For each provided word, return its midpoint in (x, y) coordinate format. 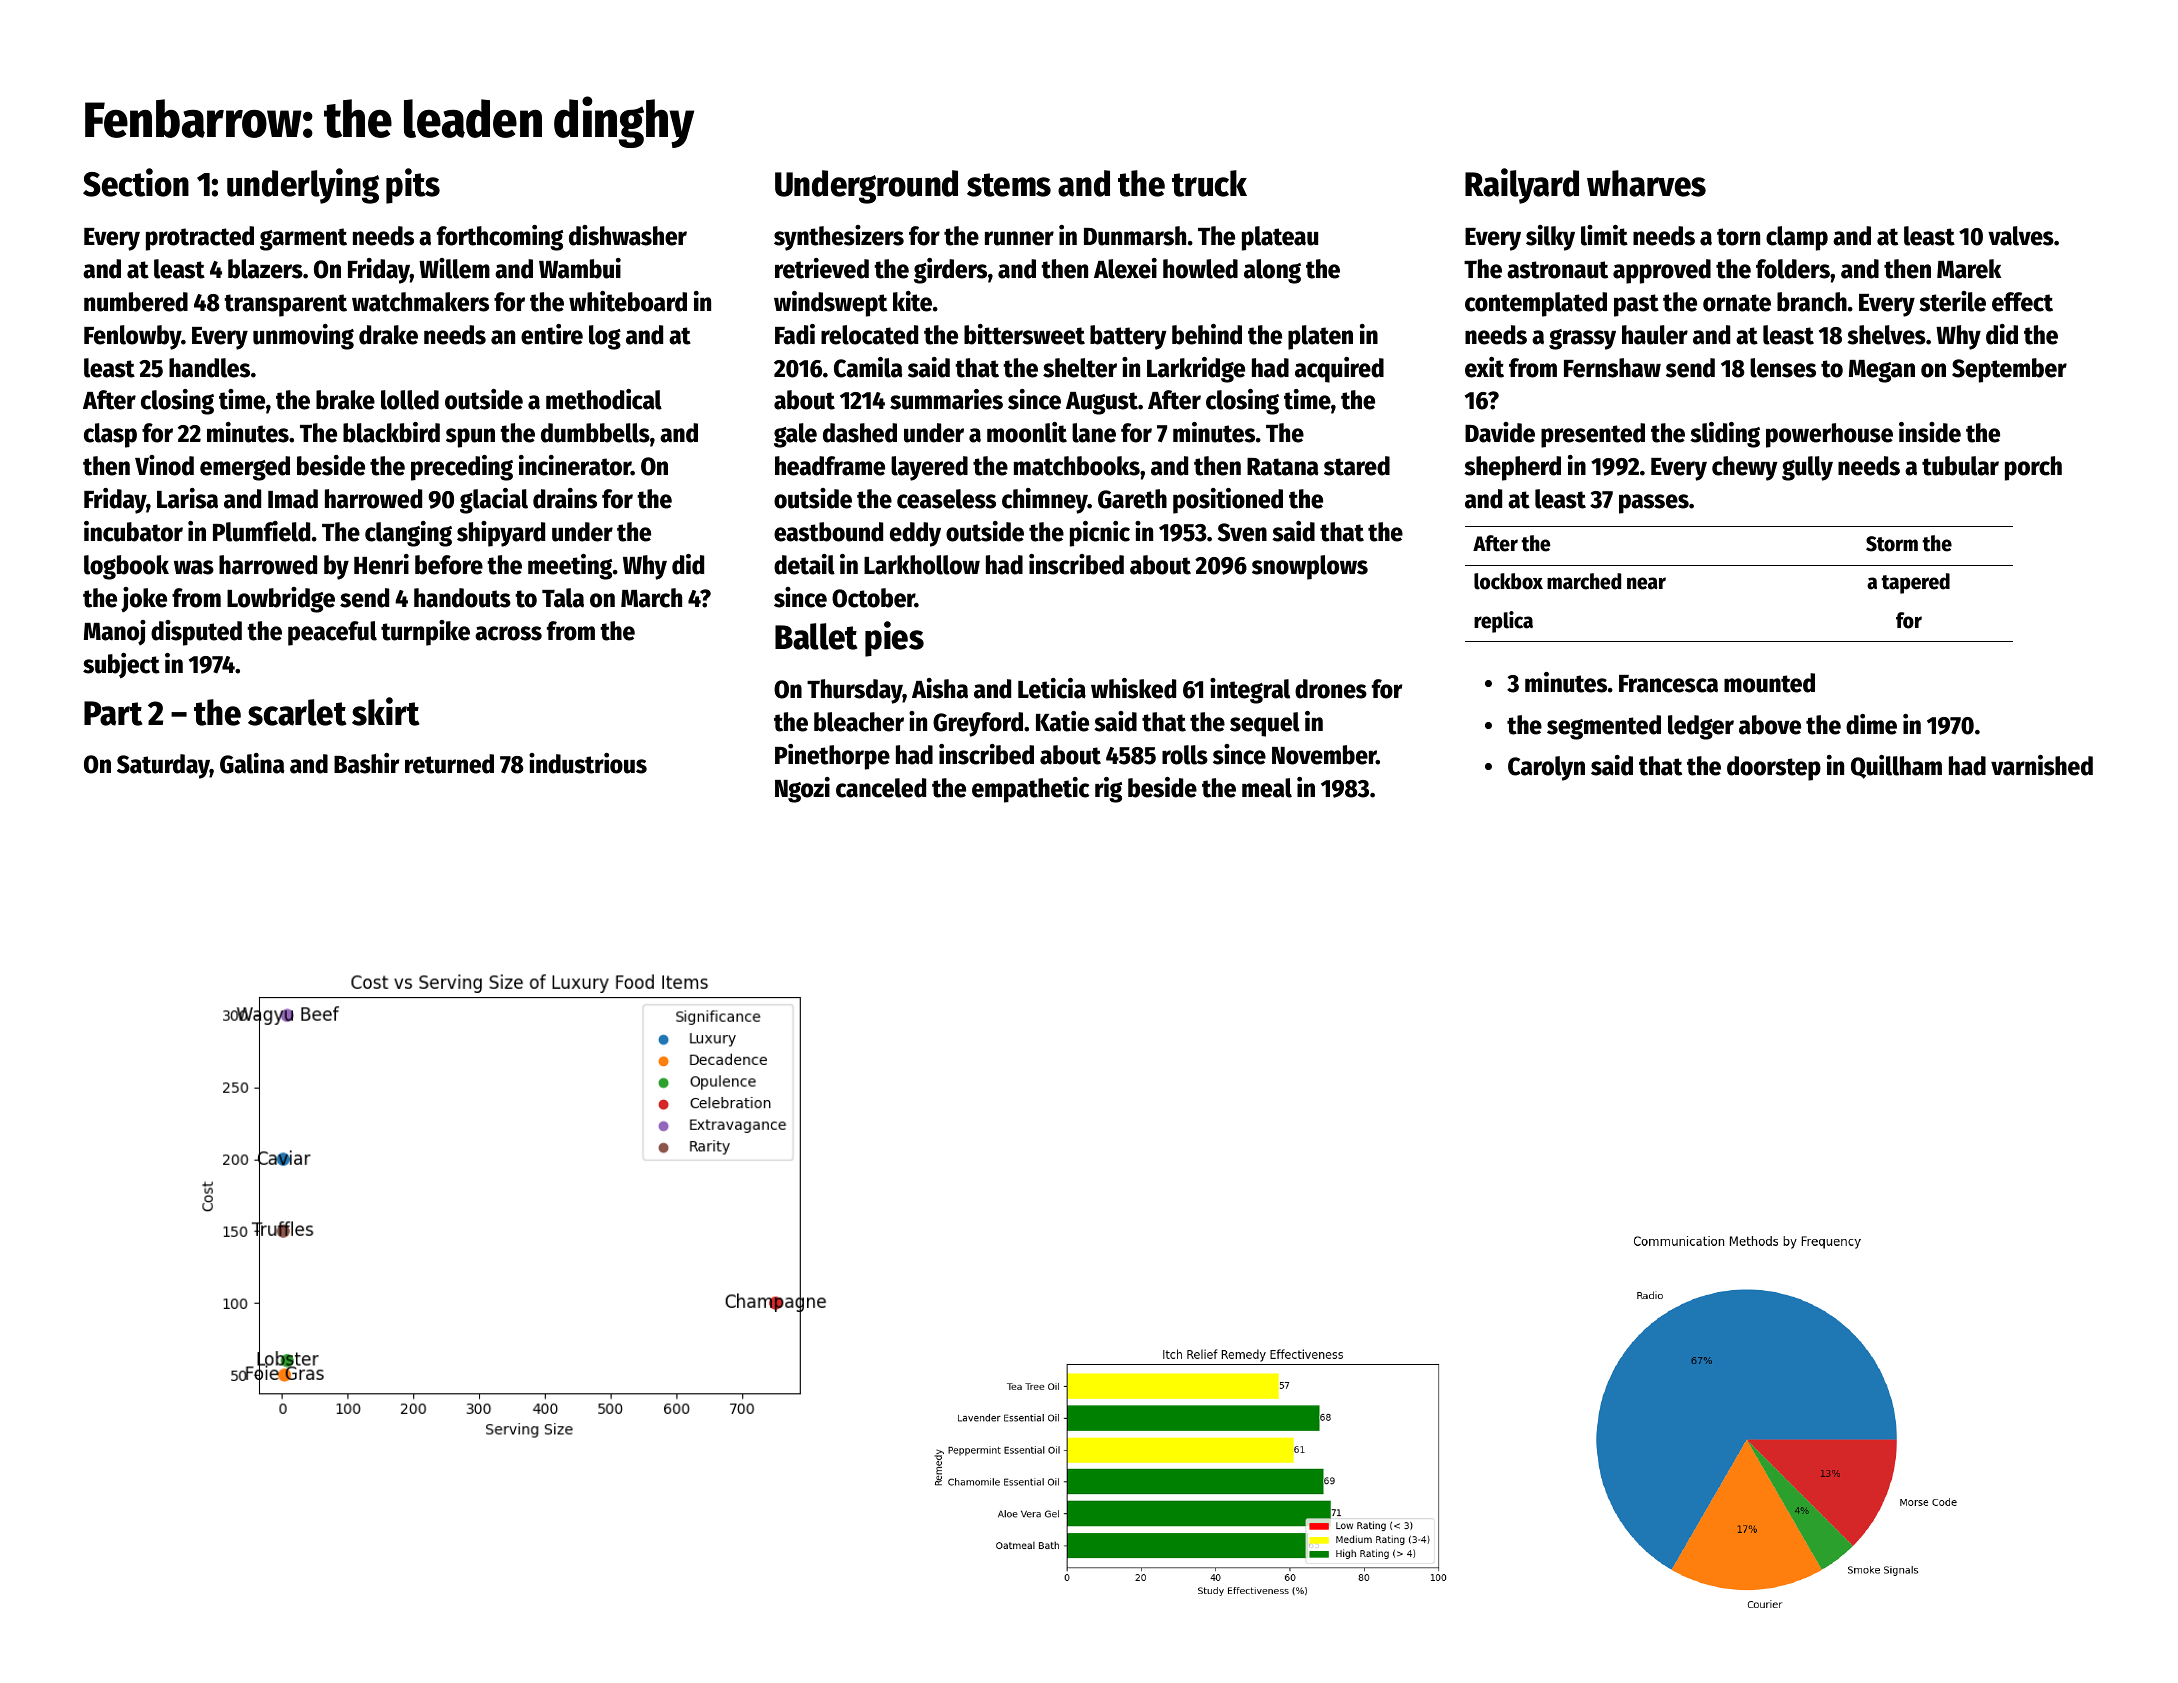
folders (1793, 269)
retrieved (822, 268)
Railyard (1522, 186)
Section (136, 182)
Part (113, 713)
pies (894, 639)
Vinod (164, 465)
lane (1094, 433)
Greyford (978, 724)
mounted (1769, 683)
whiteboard (628, 301)
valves (2021, 236)
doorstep (1774, 768)
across (508, 633)
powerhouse (1829, 435)
